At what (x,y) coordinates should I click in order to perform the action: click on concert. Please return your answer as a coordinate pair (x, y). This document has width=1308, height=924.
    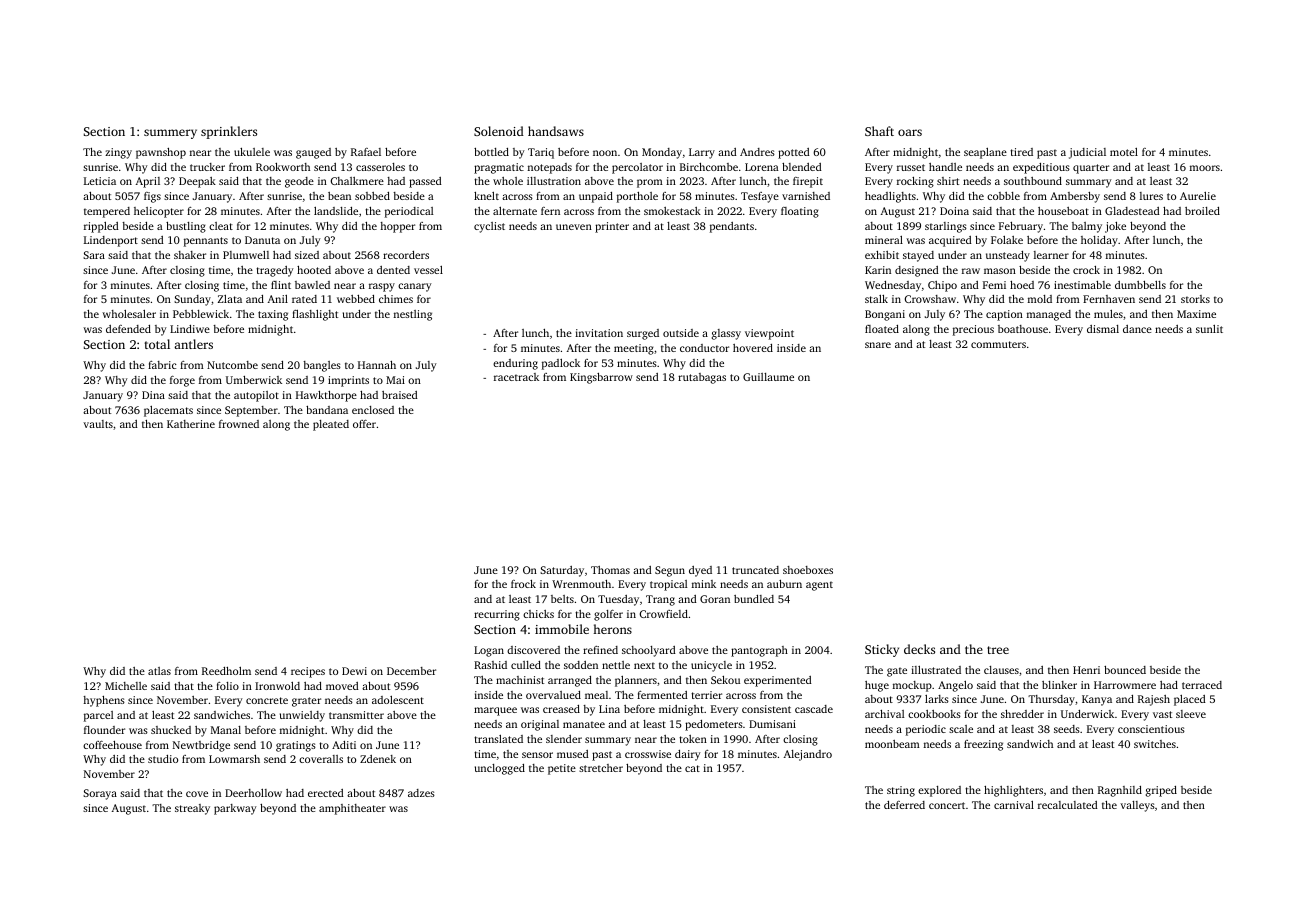
    Looking at the image, I should click on (947, 805).
